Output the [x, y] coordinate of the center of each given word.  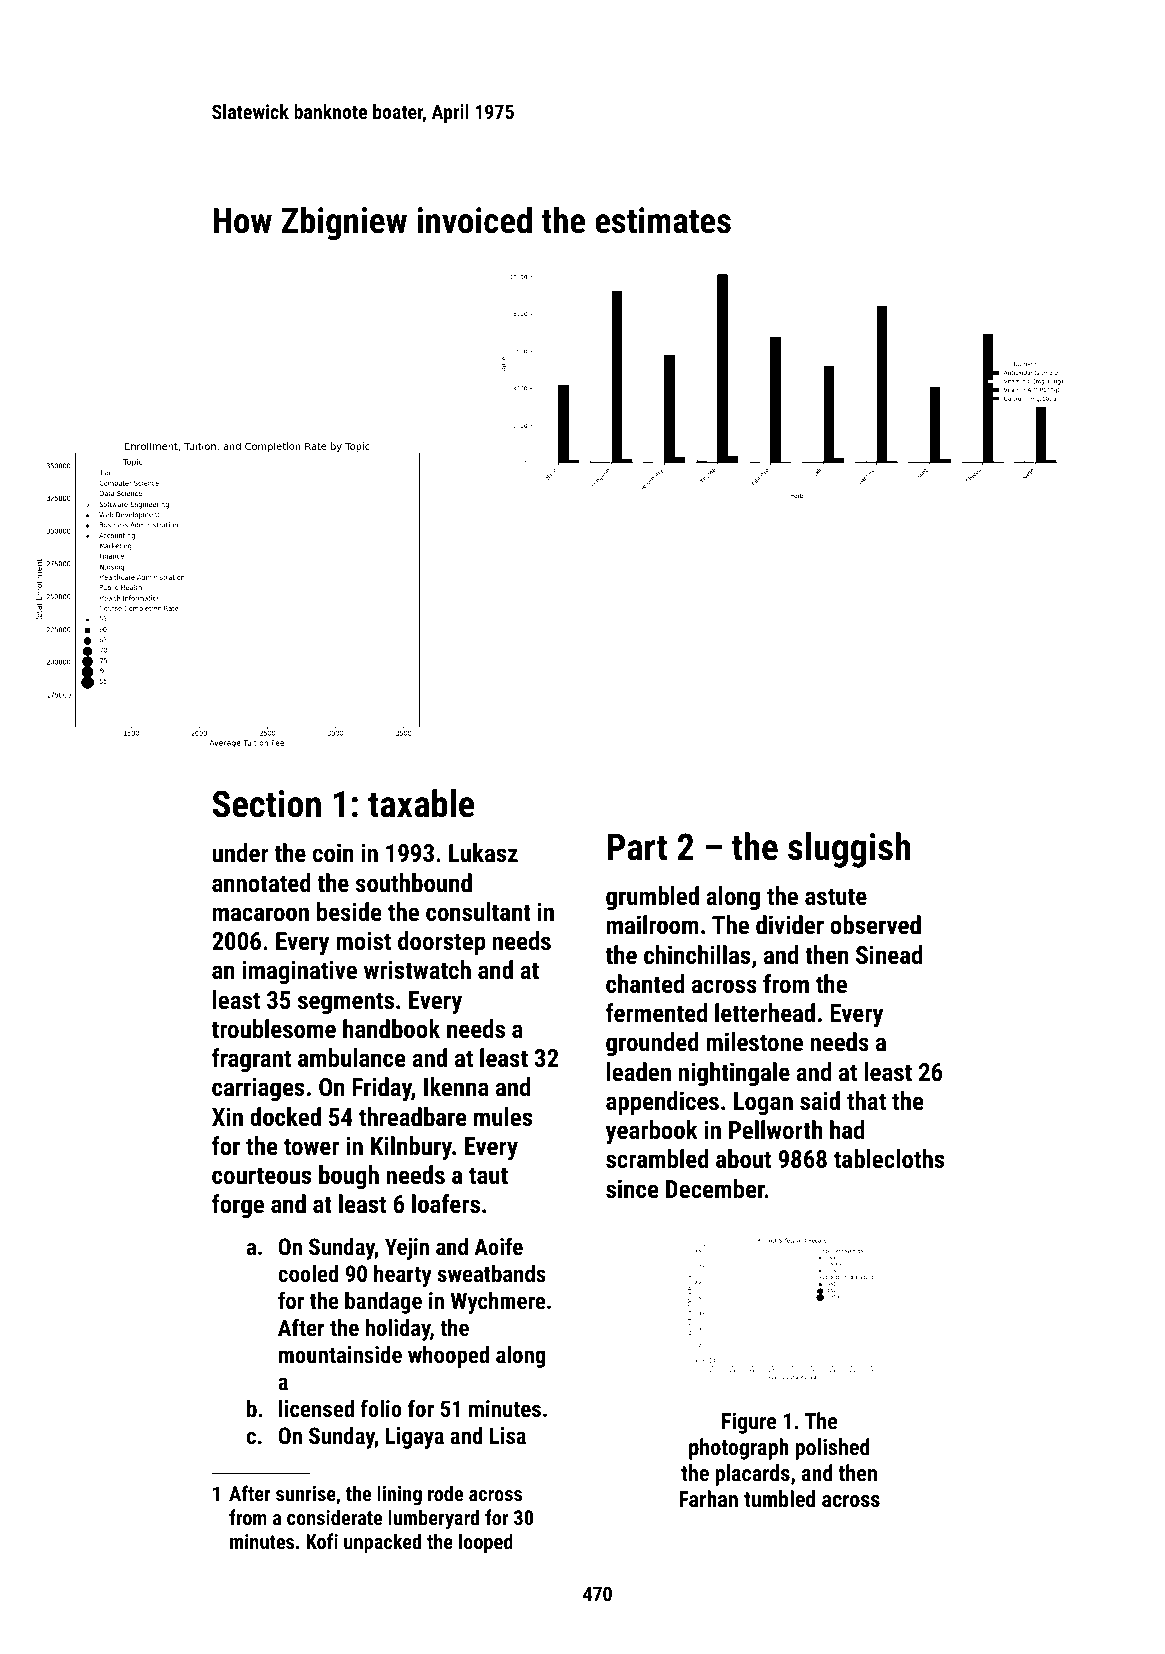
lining [399, 1495]
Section [267, 804]
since [632, 1188]
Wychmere [498, 1302]
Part [637, 847]
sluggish [849, 850]
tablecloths [889, 1158]
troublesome [274, 1028]
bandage [383, 1302]
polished [832, 1449]
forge [238, 1206]
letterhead [765, 1012]
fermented [656, 1012]
